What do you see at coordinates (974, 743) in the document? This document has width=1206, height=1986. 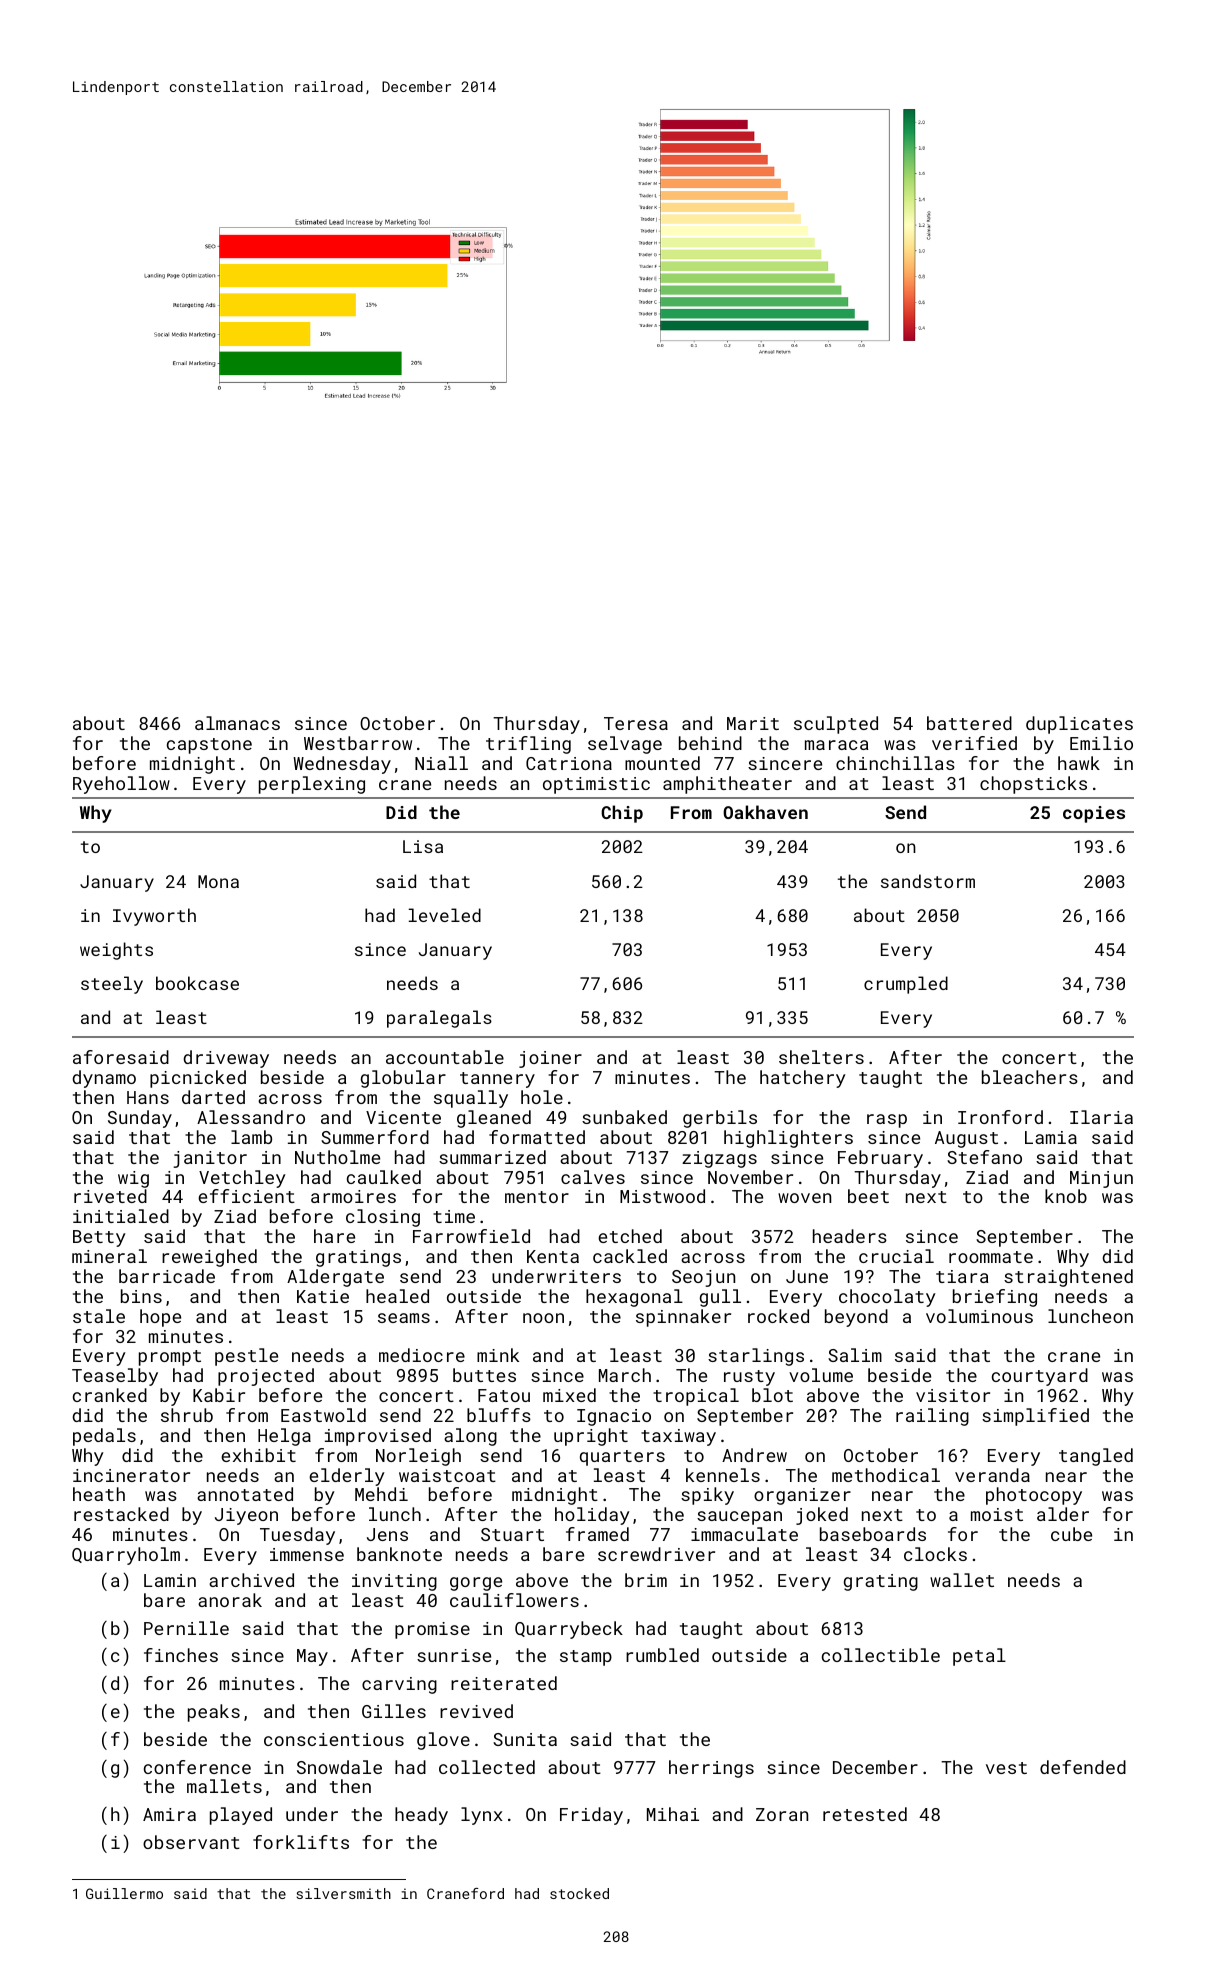 I see `verified` at bounding box center [974, 743].
